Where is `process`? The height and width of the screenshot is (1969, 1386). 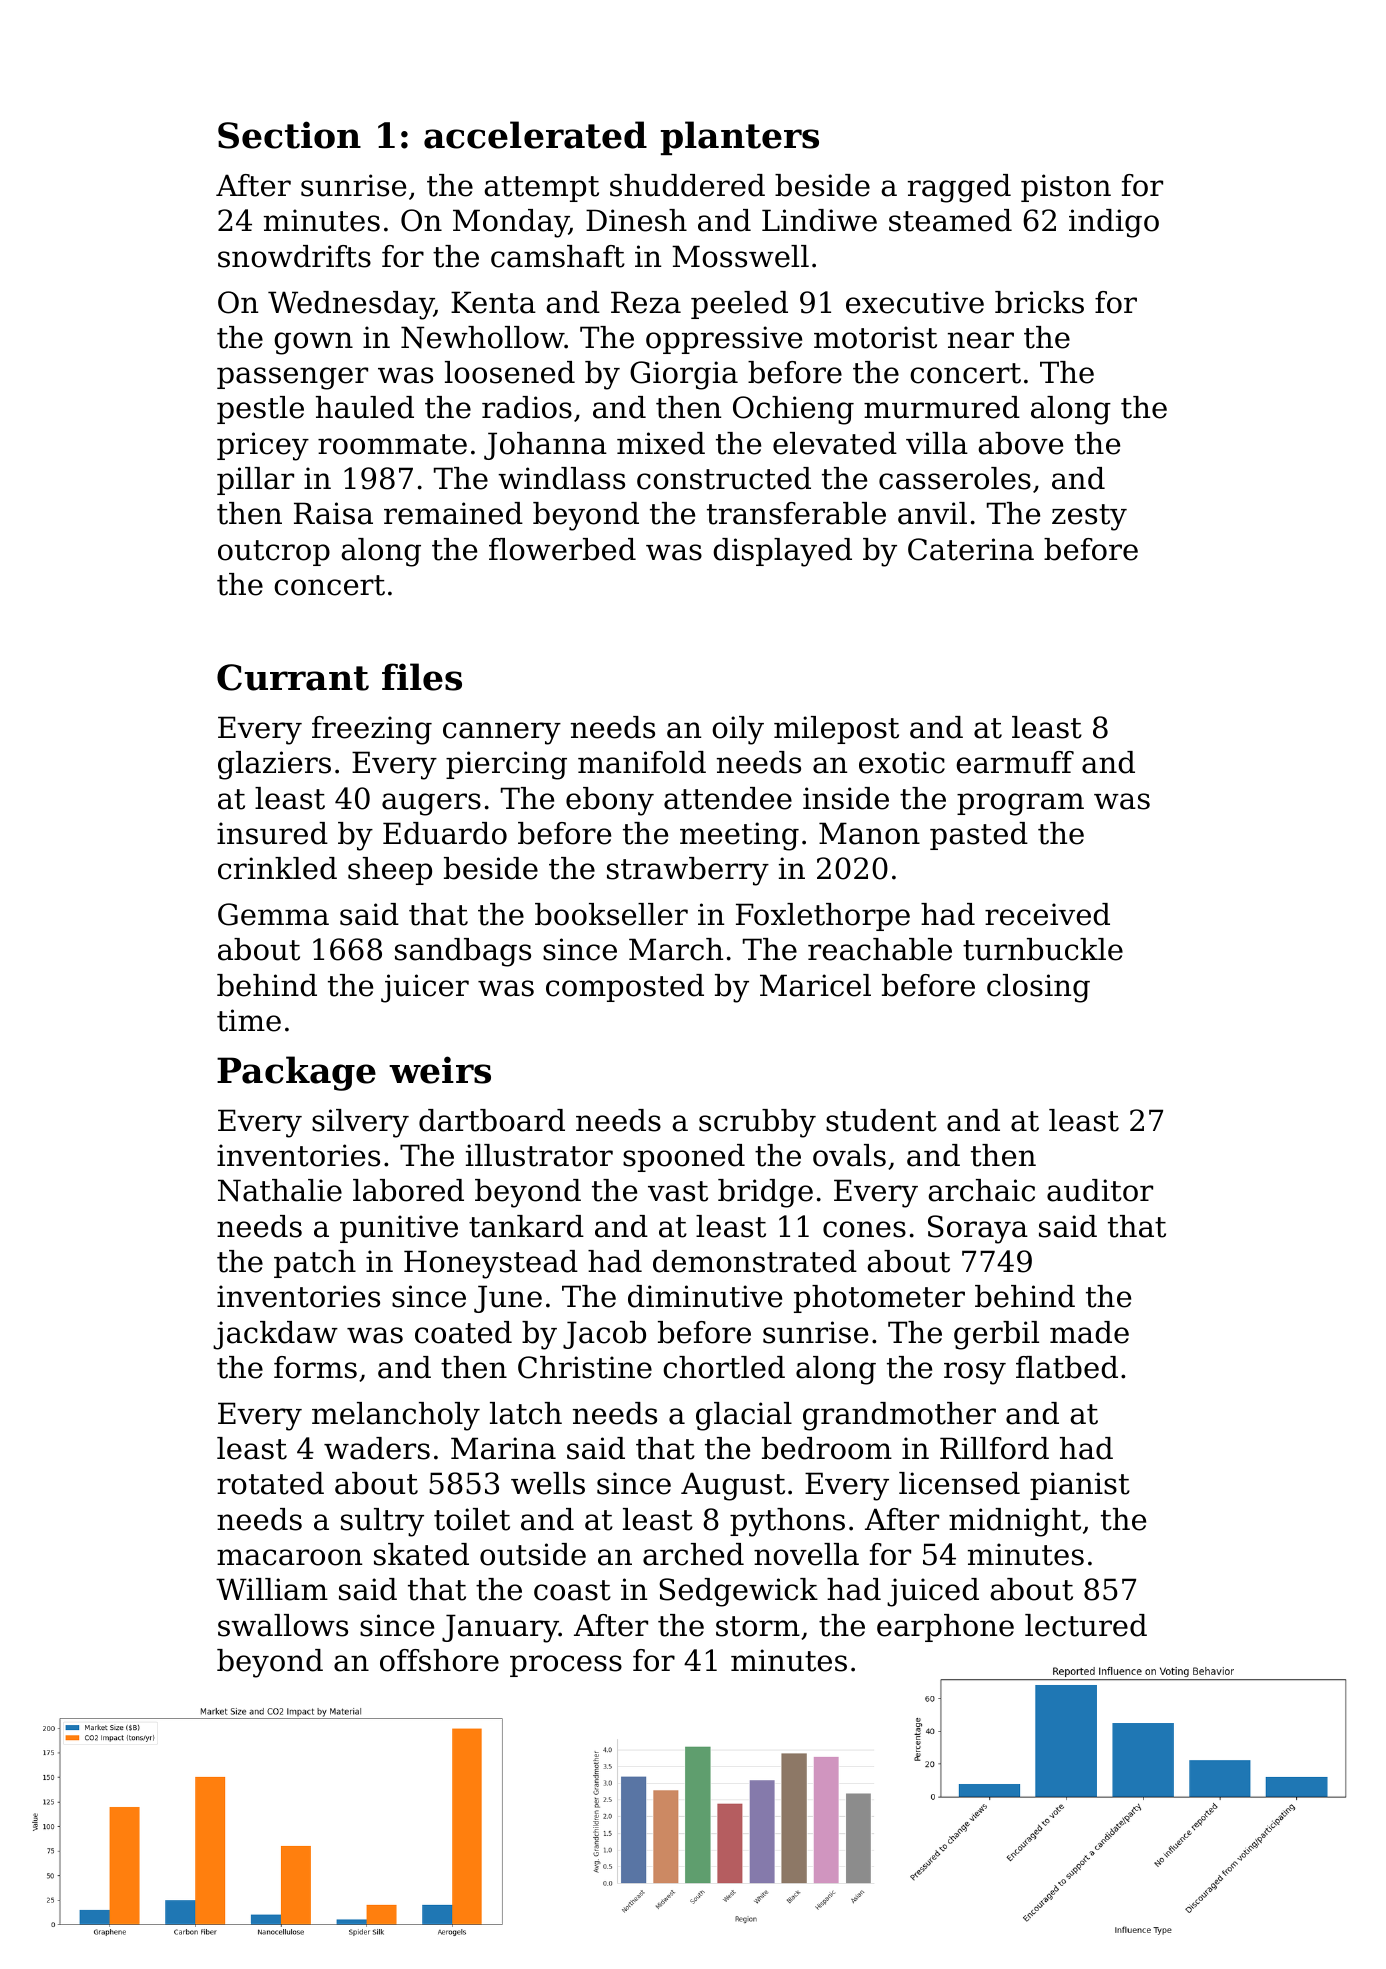 process is located at coordinates (566, 1666).
